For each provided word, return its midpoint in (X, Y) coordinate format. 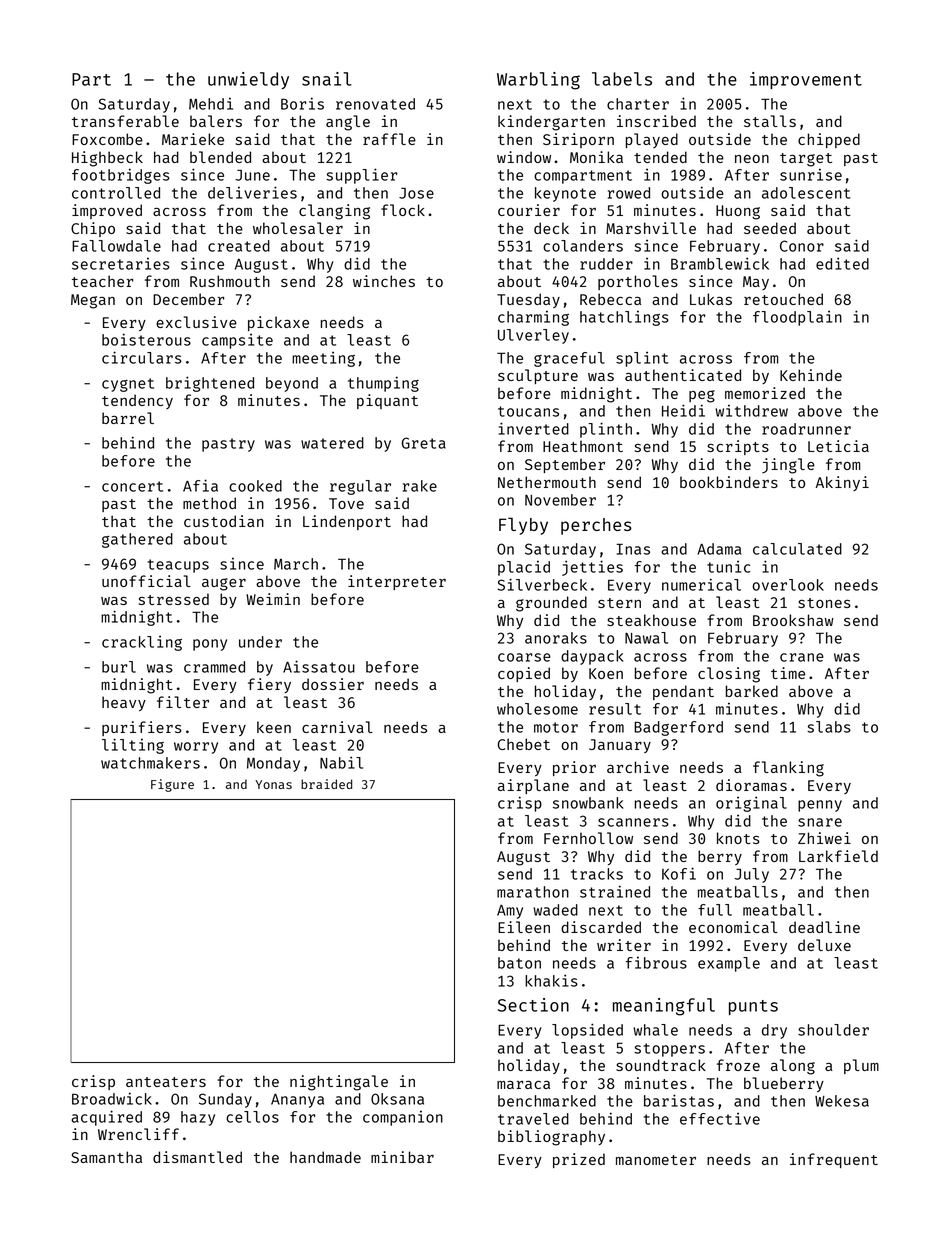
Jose (416, 193)
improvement (806, 80)
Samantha (106, 1157)
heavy (124, 703)
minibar (402, 1157)
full (715, 910)
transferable (125, 121)
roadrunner (806, 429)
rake (420, 486)
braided (326, 784)
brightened (210, 384)
